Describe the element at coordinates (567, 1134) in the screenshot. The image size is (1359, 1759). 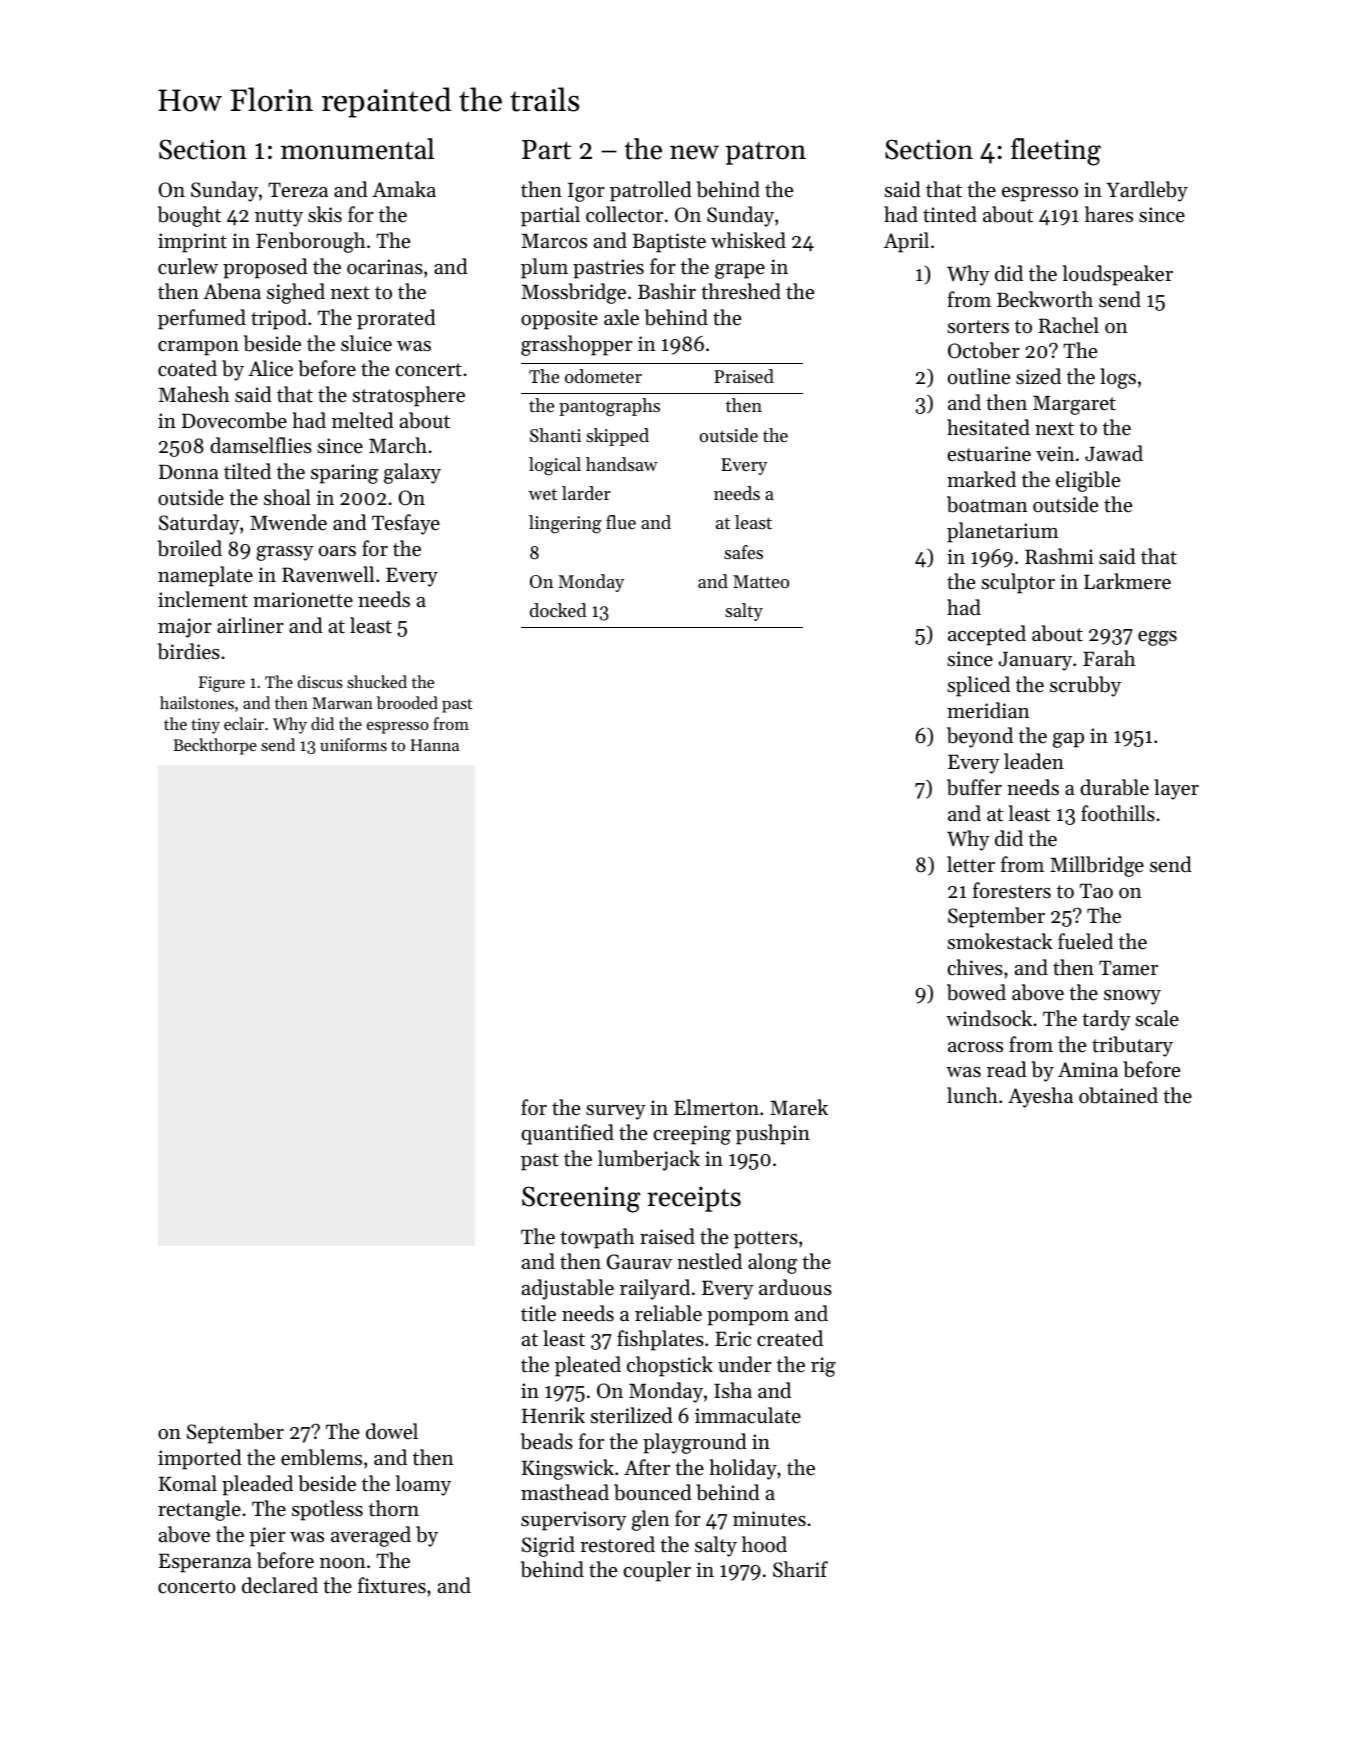
I see `quantified` at that location.
